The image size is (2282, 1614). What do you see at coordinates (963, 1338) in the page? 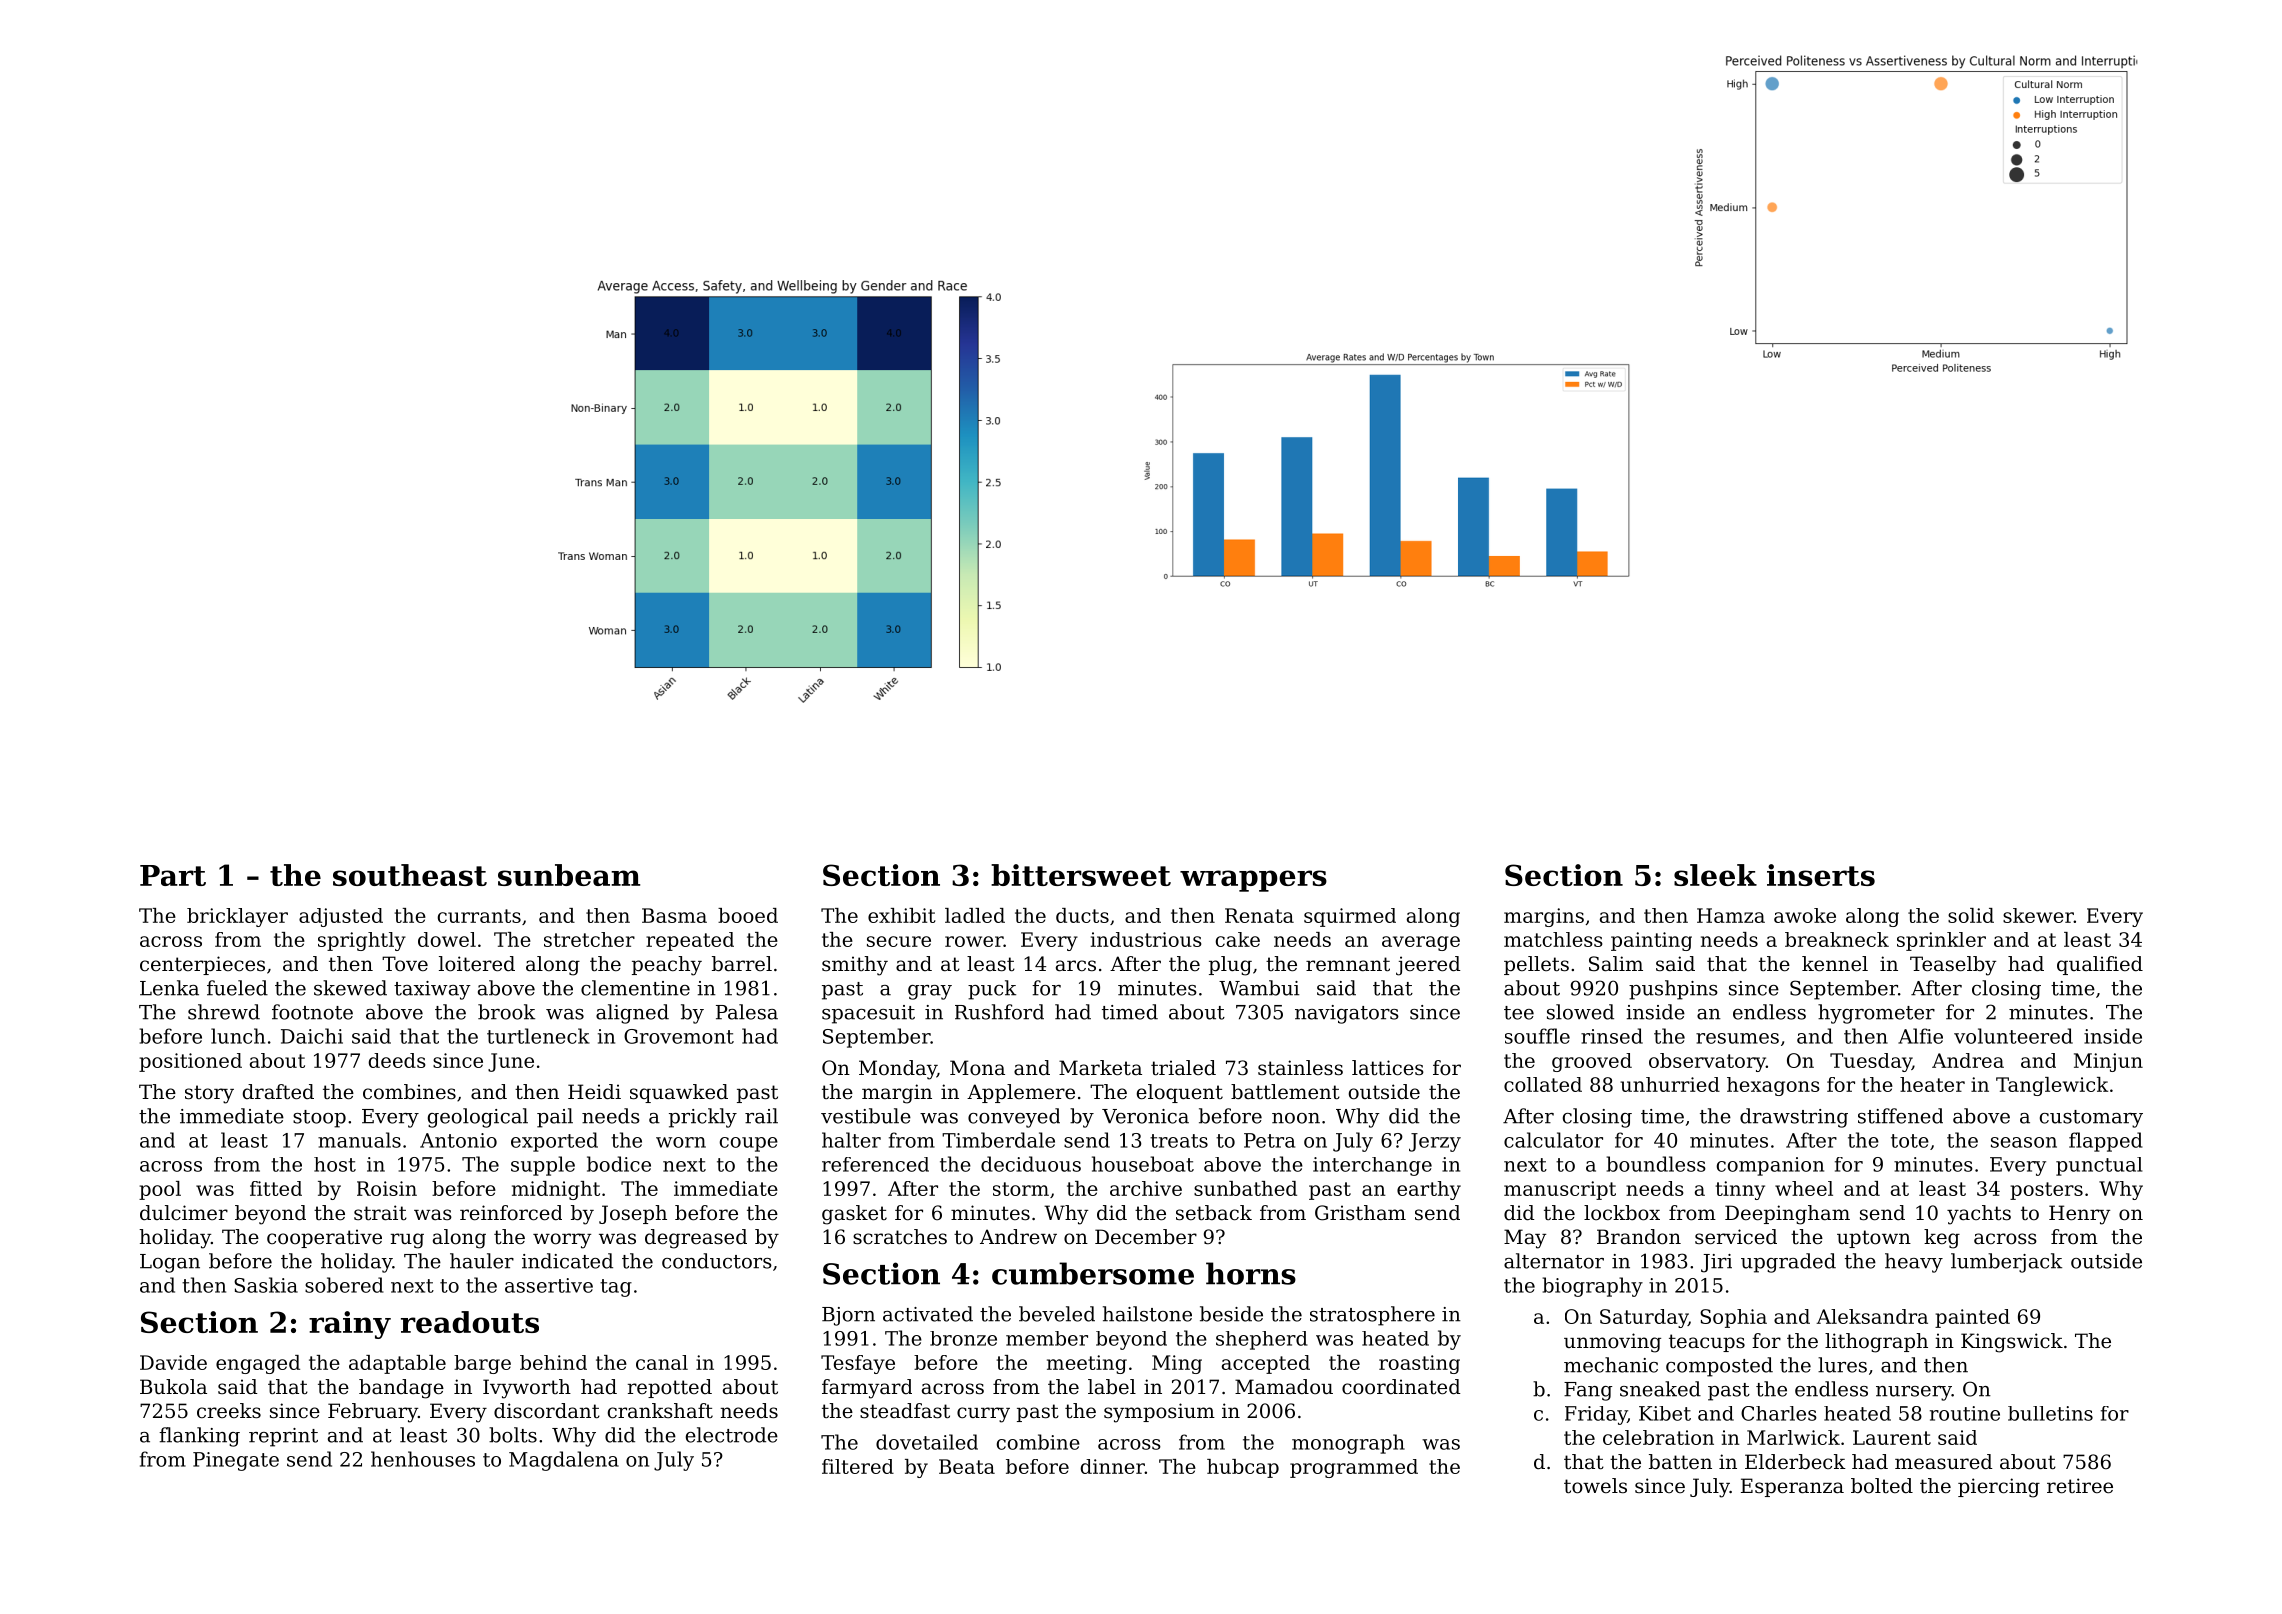
I see `bronze` at bounding box center [963, 1338].
